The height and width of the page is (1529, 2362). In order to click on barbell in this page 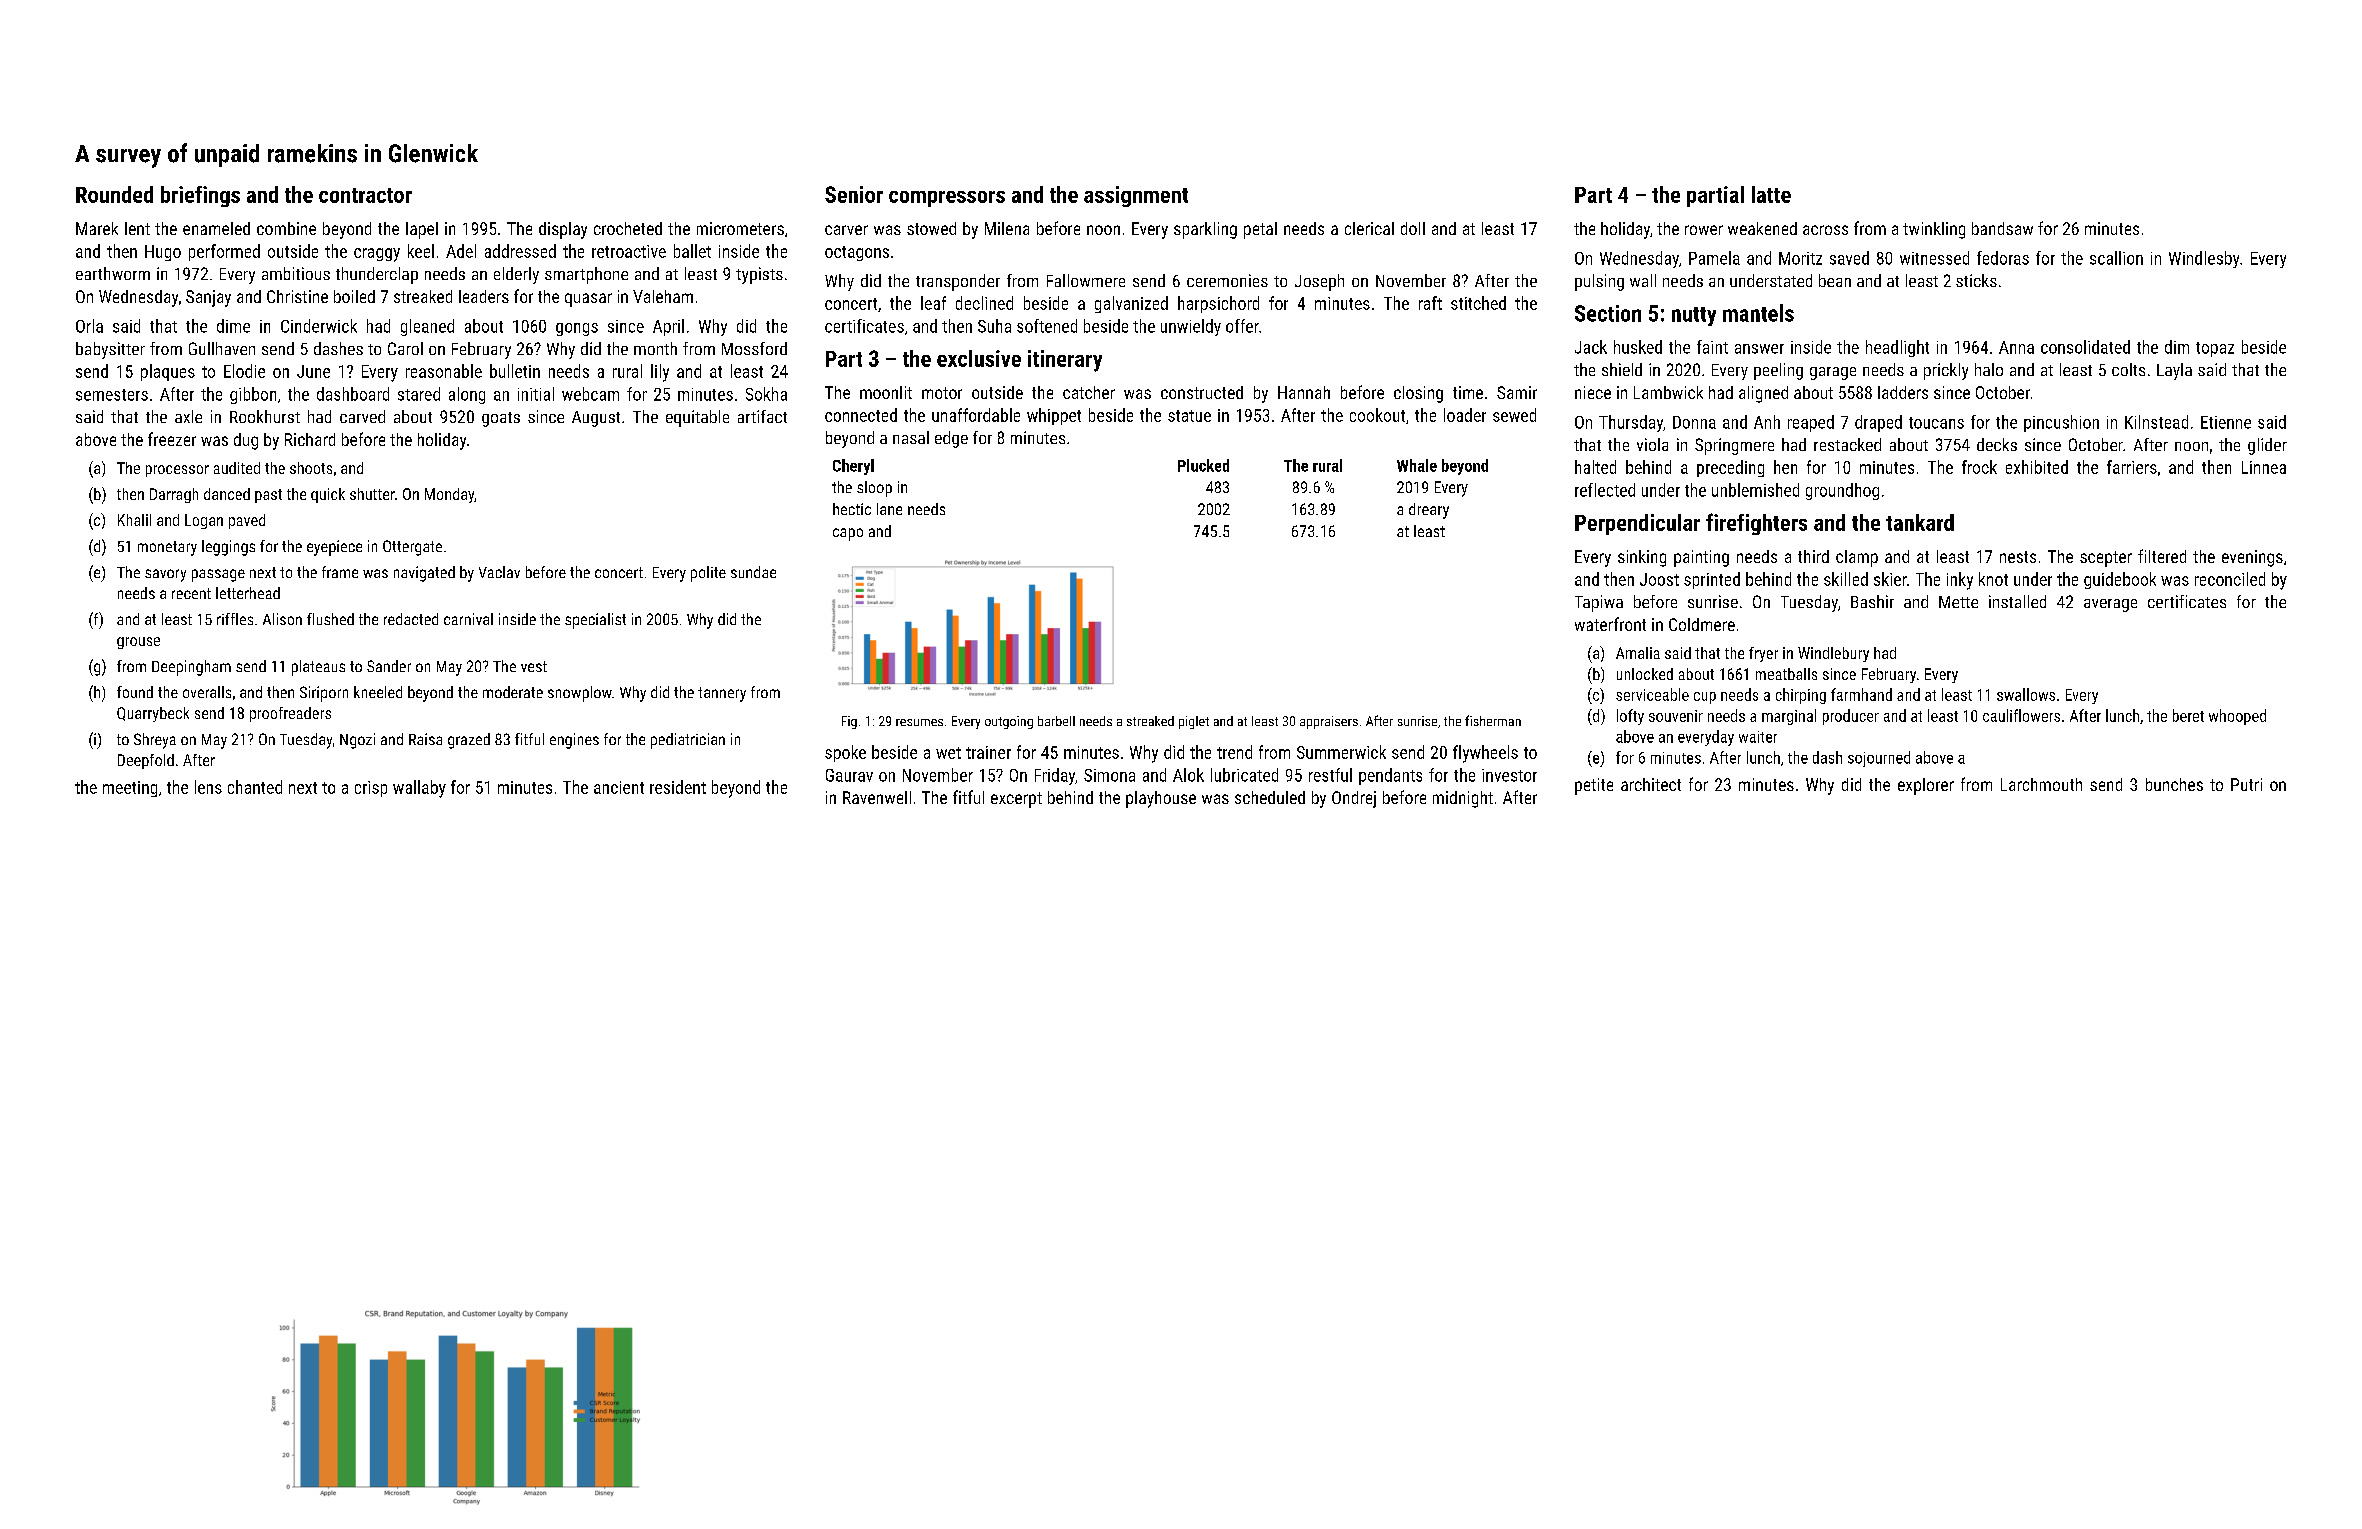, I will do `click(1056, 721)`.
